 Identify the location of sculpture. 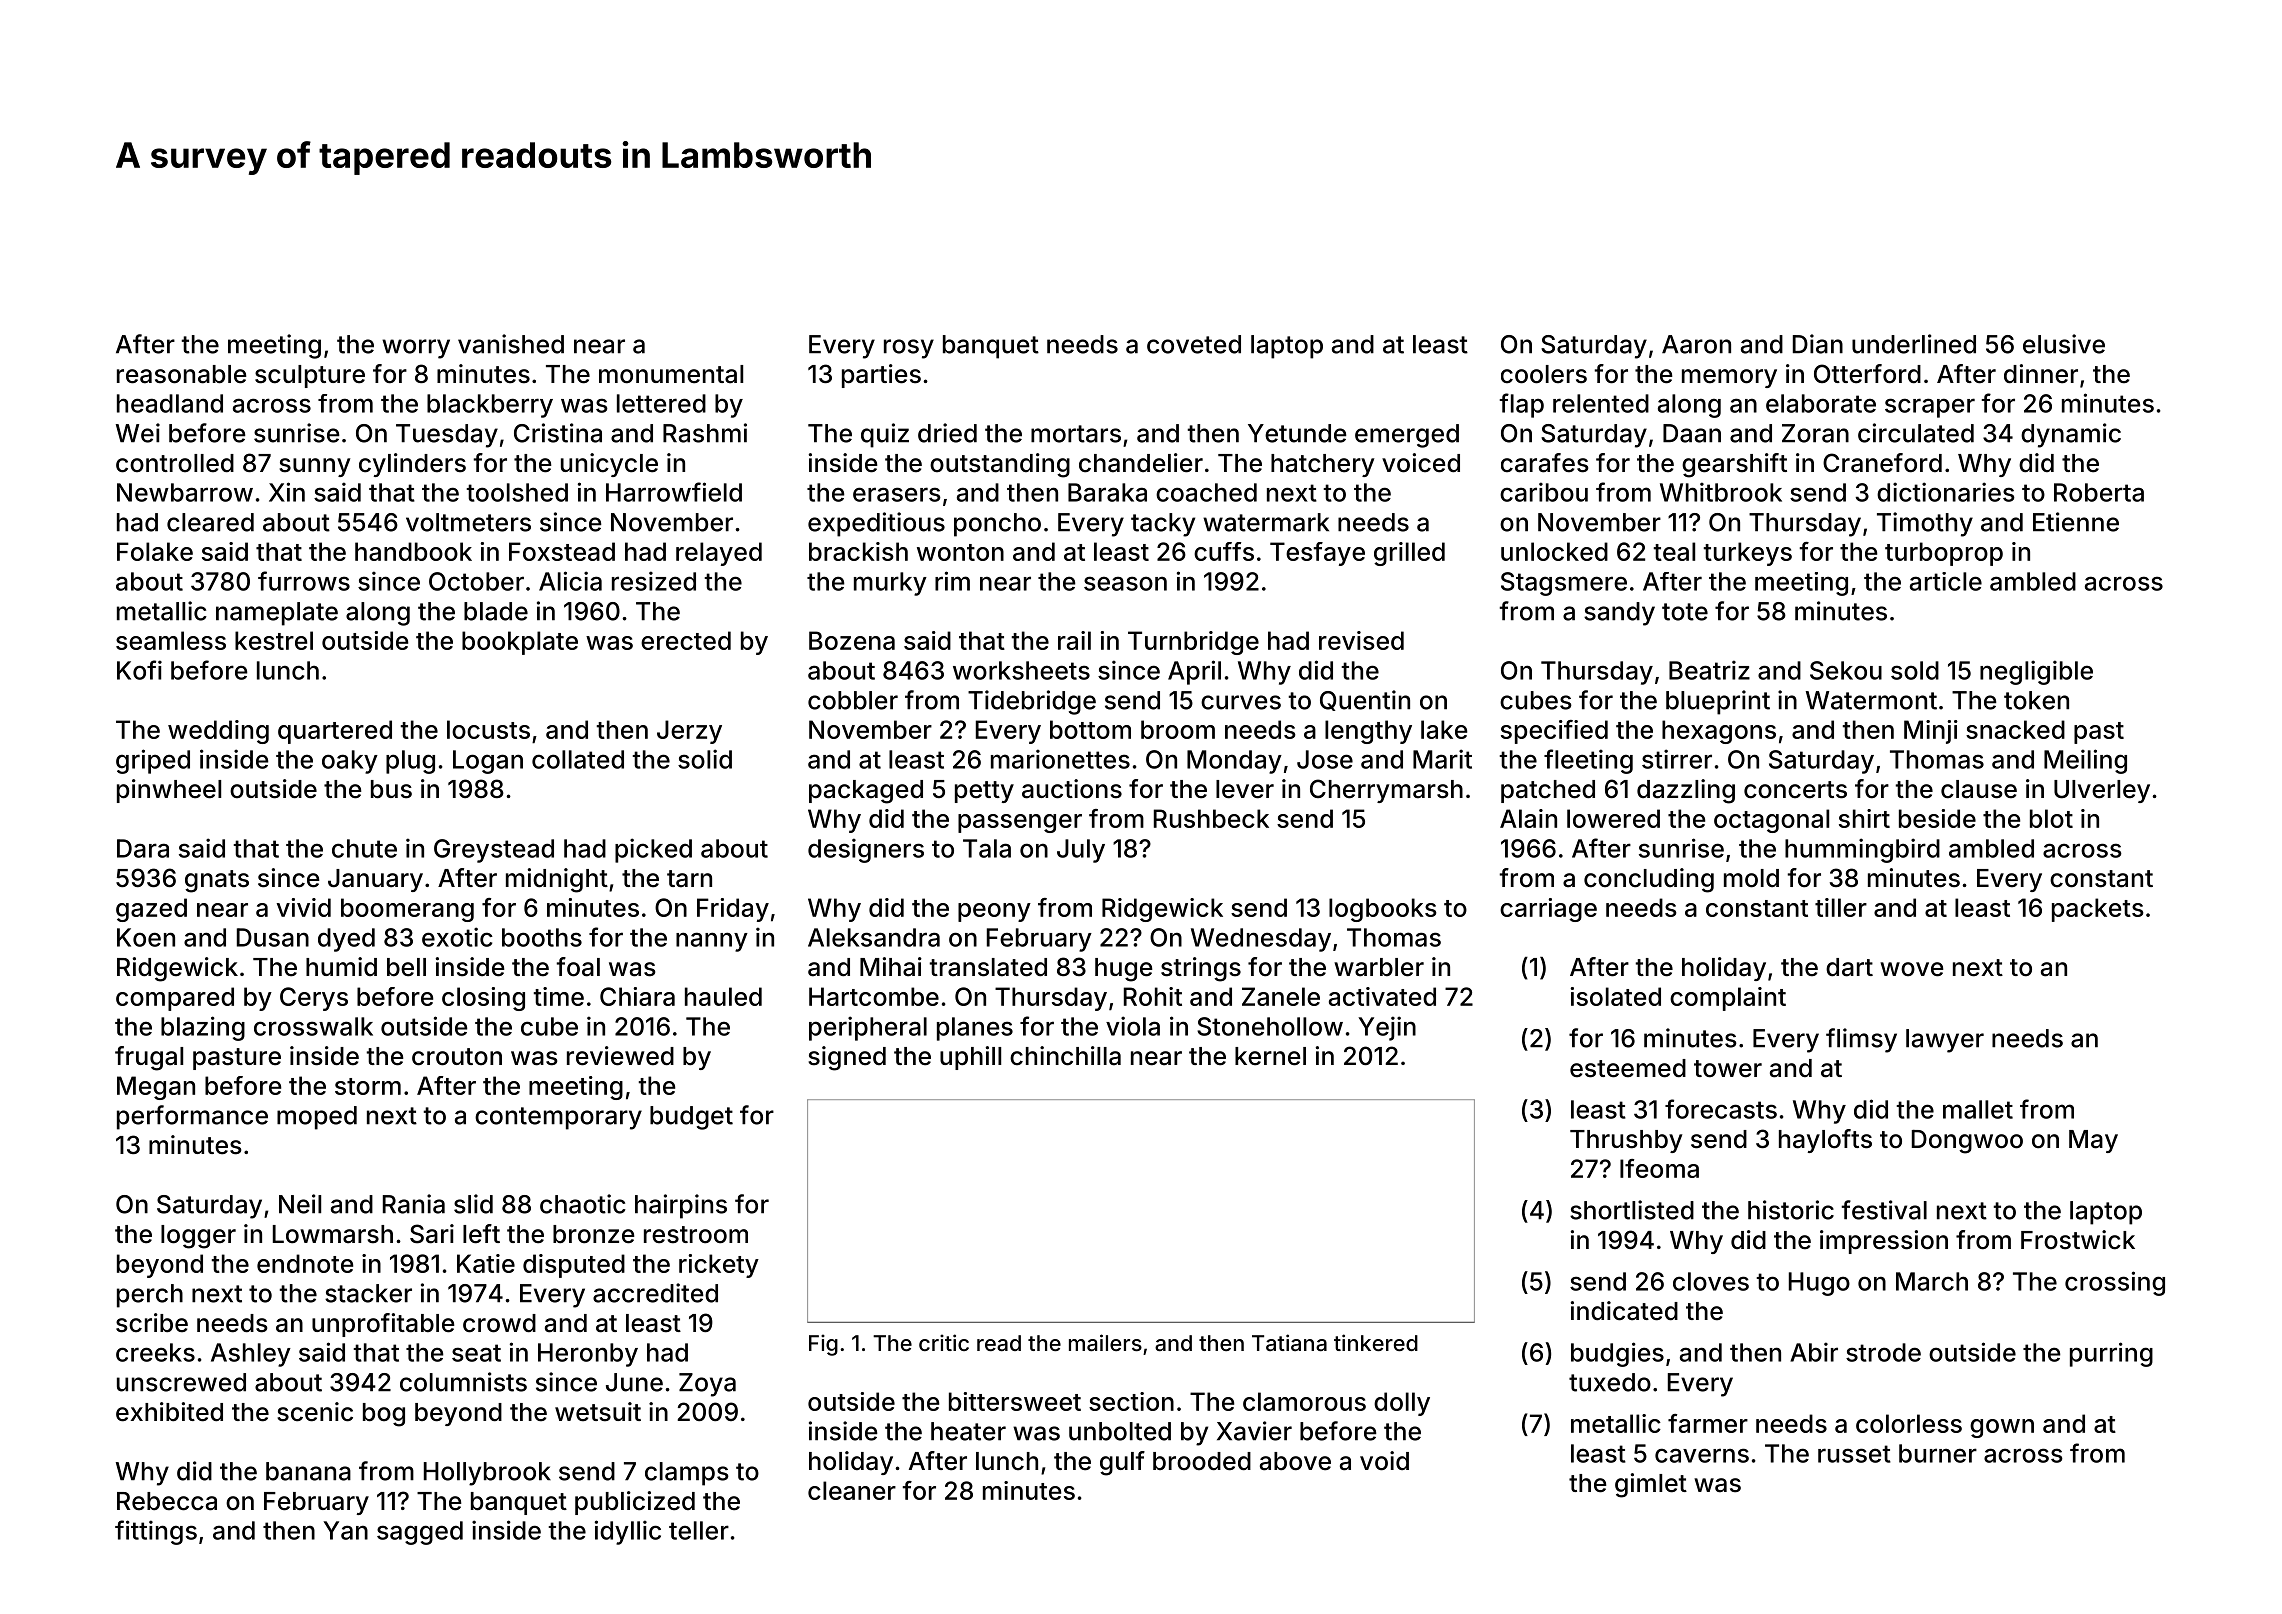
(310, 376).
